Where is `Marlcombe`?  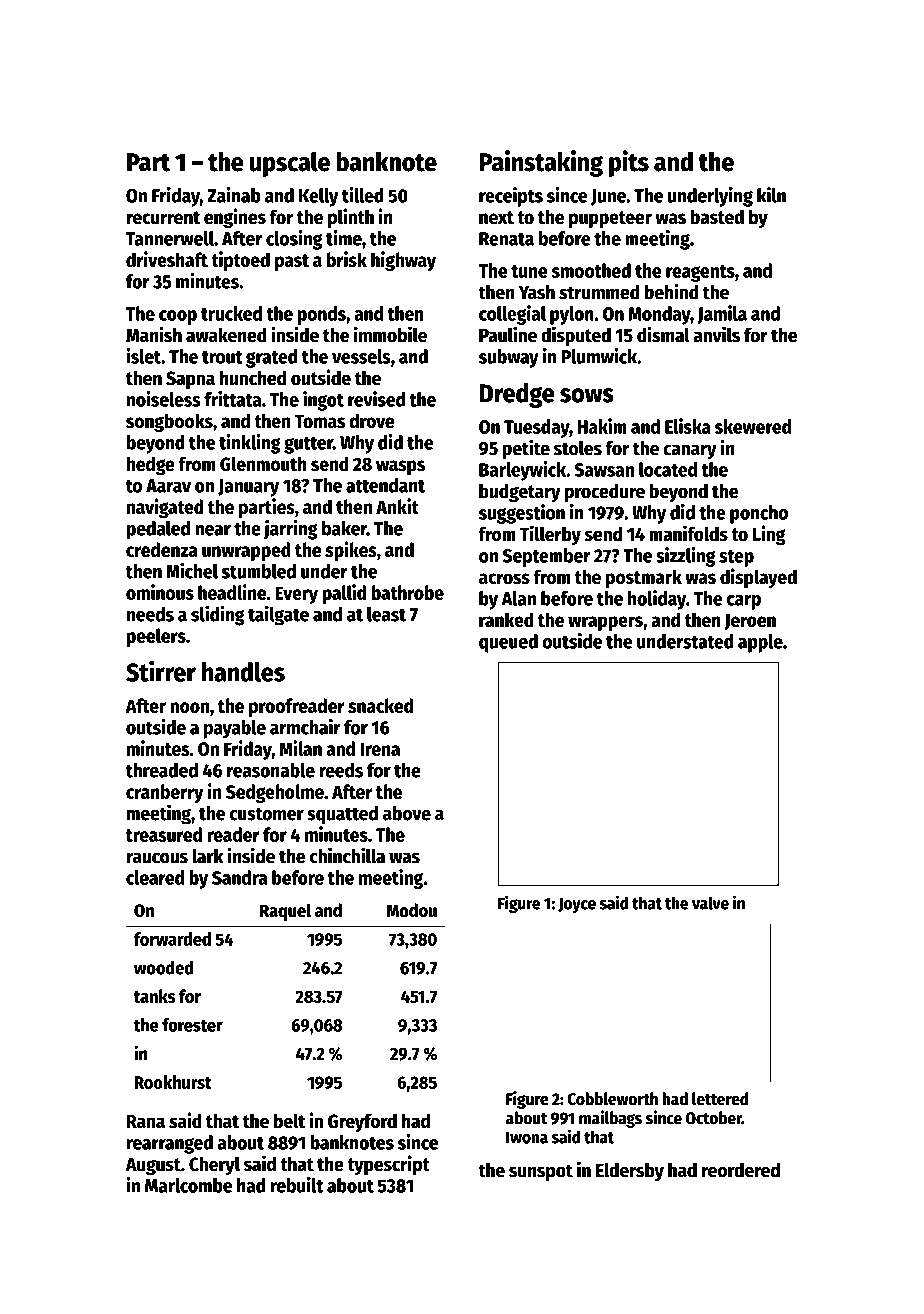 Marlcombe is located at coordinates (188, 1185).
